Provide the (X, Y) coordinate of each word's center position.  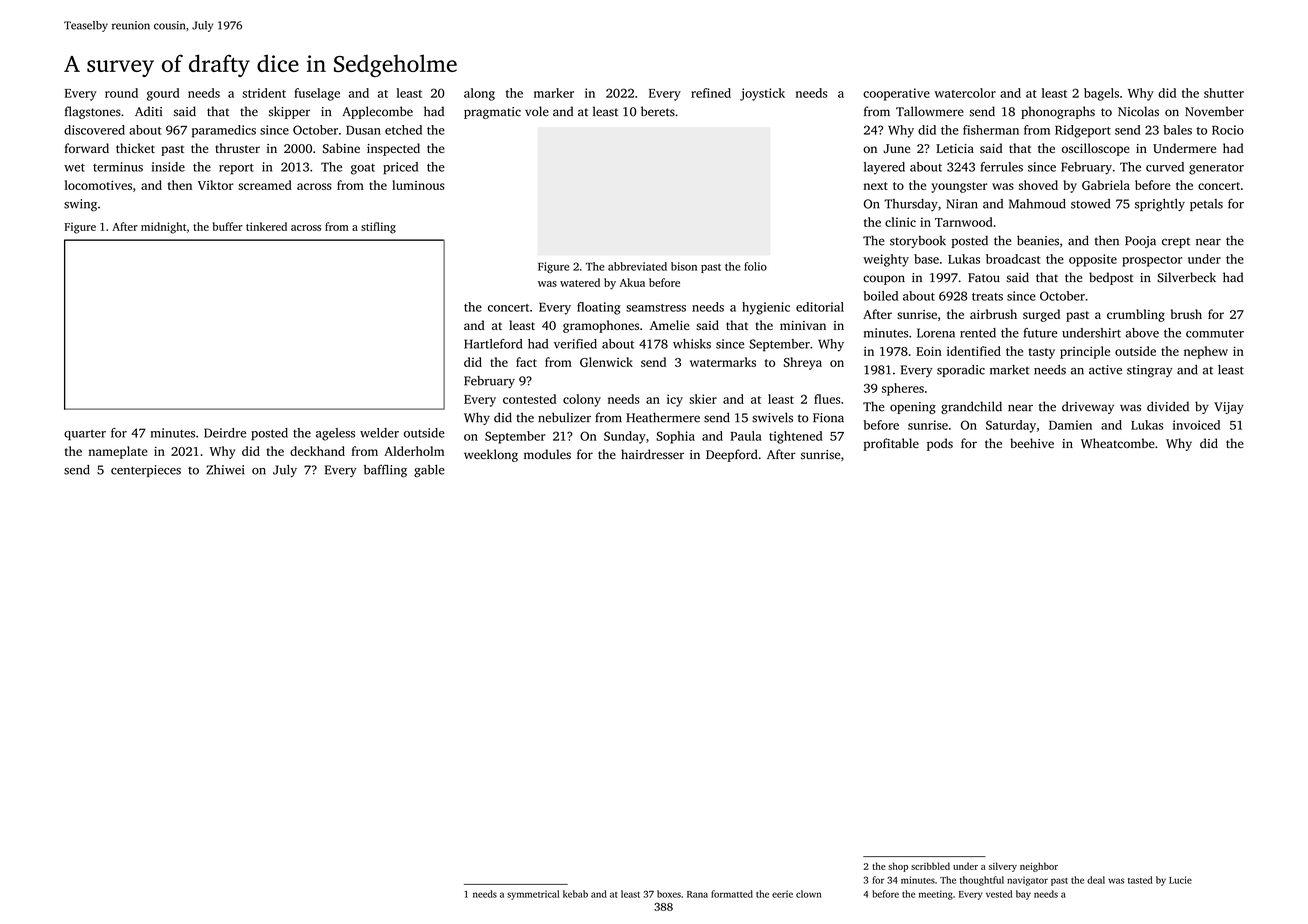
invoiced (1196, 425)
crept (1176, 242)
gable (429, 471)
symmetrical (533, 895)
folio (755, 266)
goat (363, 169)
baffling (385, 471)
